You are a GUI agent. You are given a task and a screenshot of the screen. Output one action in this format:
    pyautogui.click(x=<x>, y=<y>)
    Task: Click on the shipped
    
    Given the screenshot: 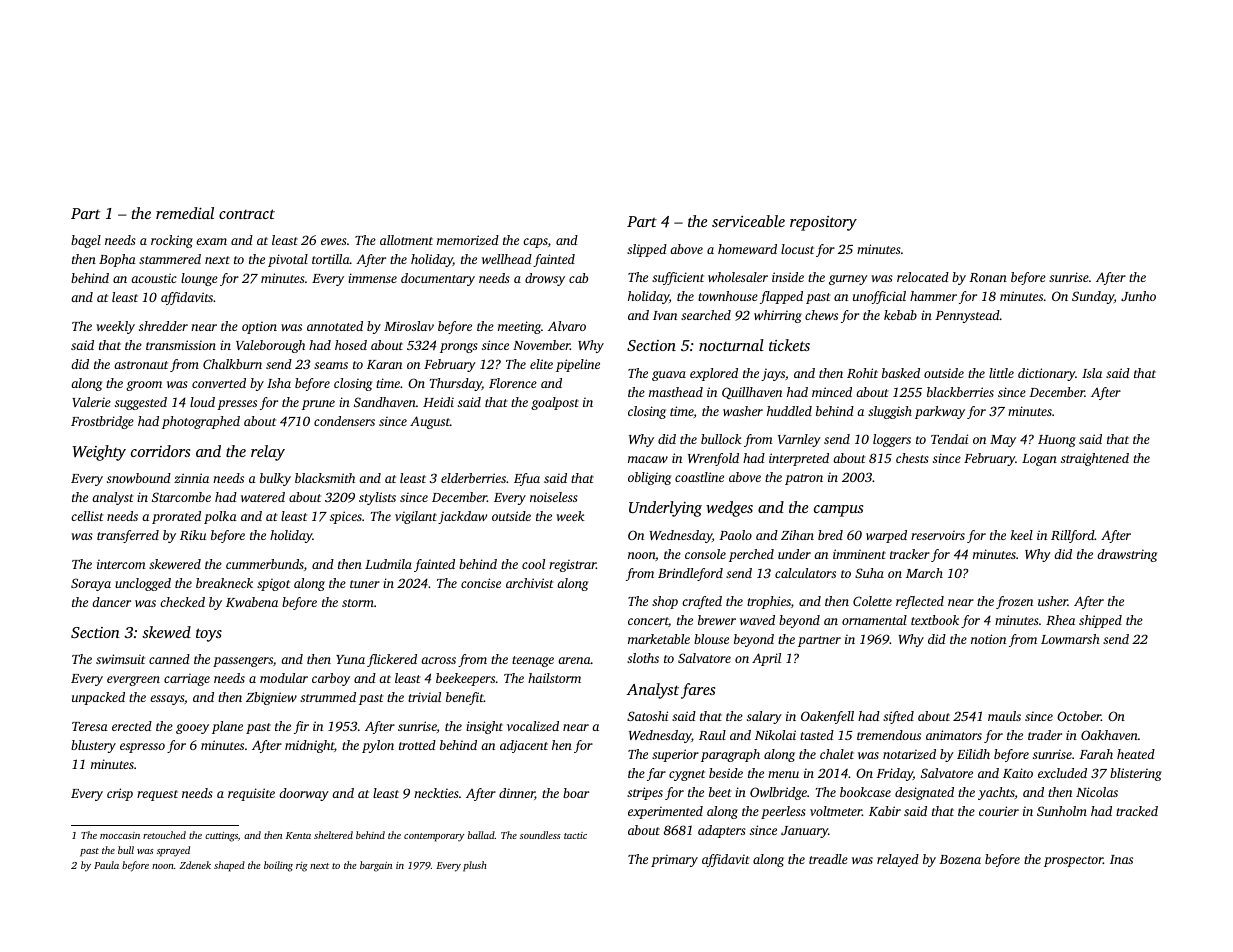 What is the action you would take?
    pyautogui.click(x=1100, y=621)
